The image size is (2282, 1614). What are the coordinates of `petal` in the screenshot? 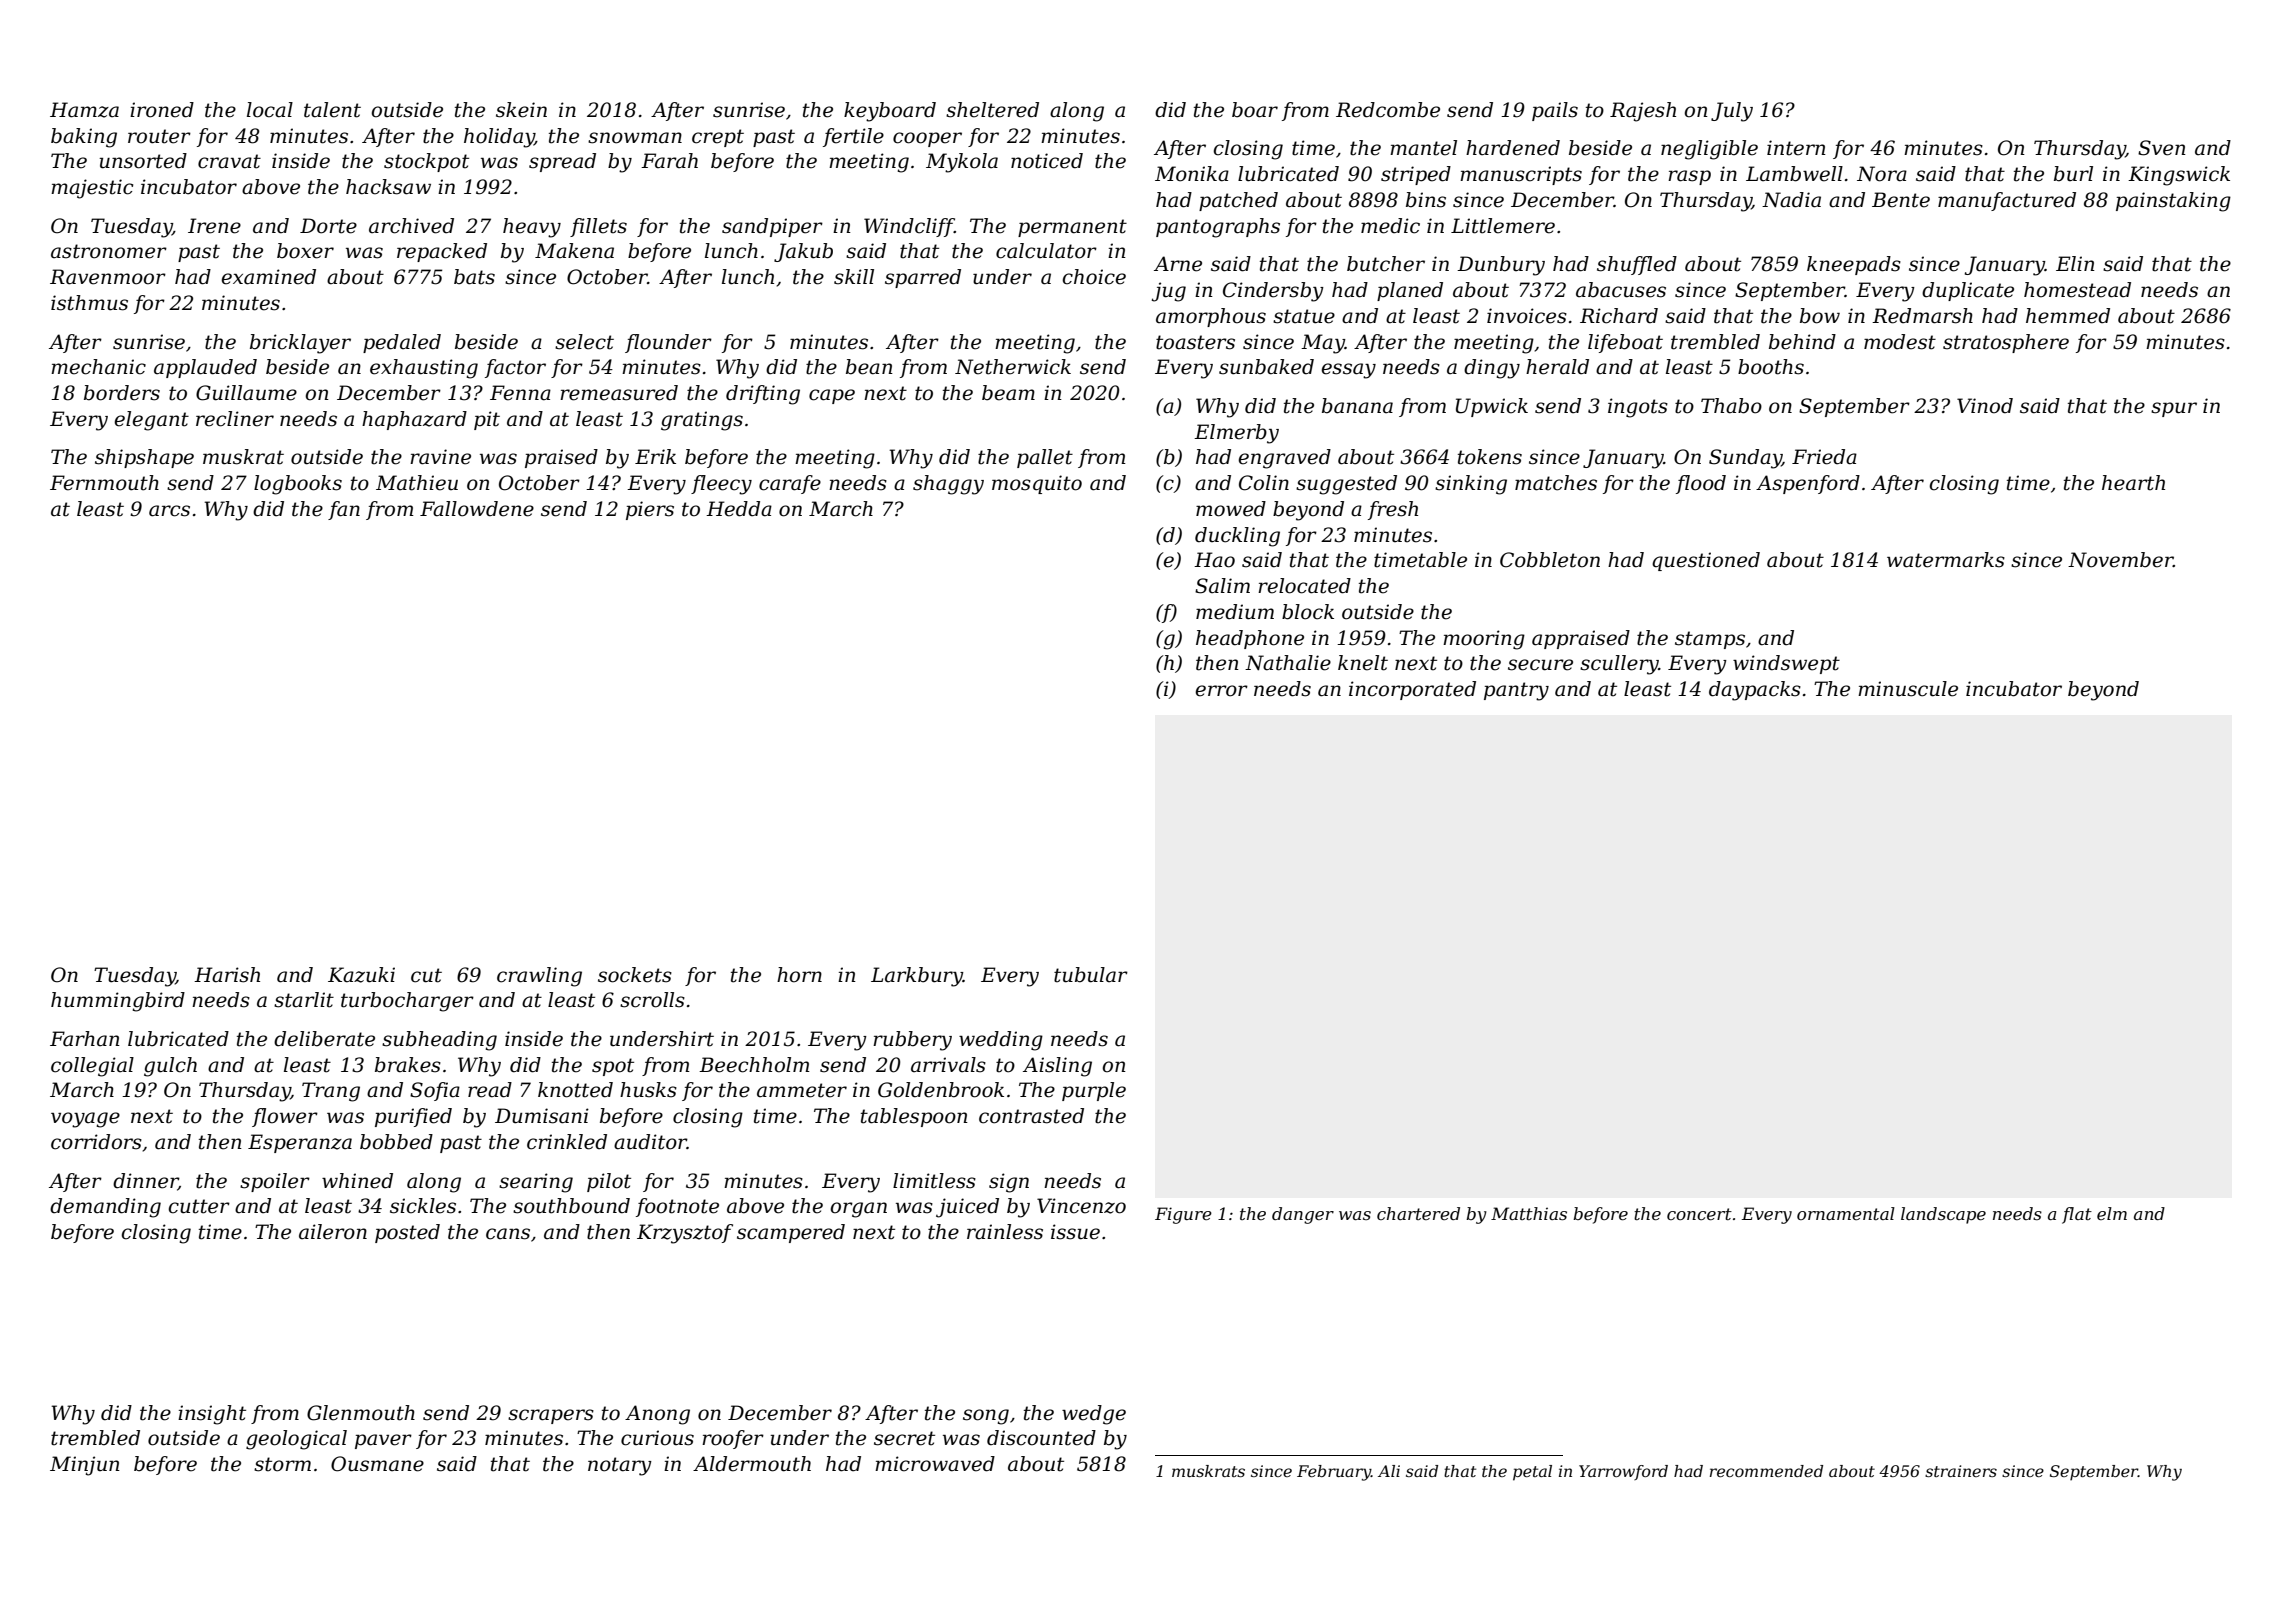 It's located at (1532, 1473).
